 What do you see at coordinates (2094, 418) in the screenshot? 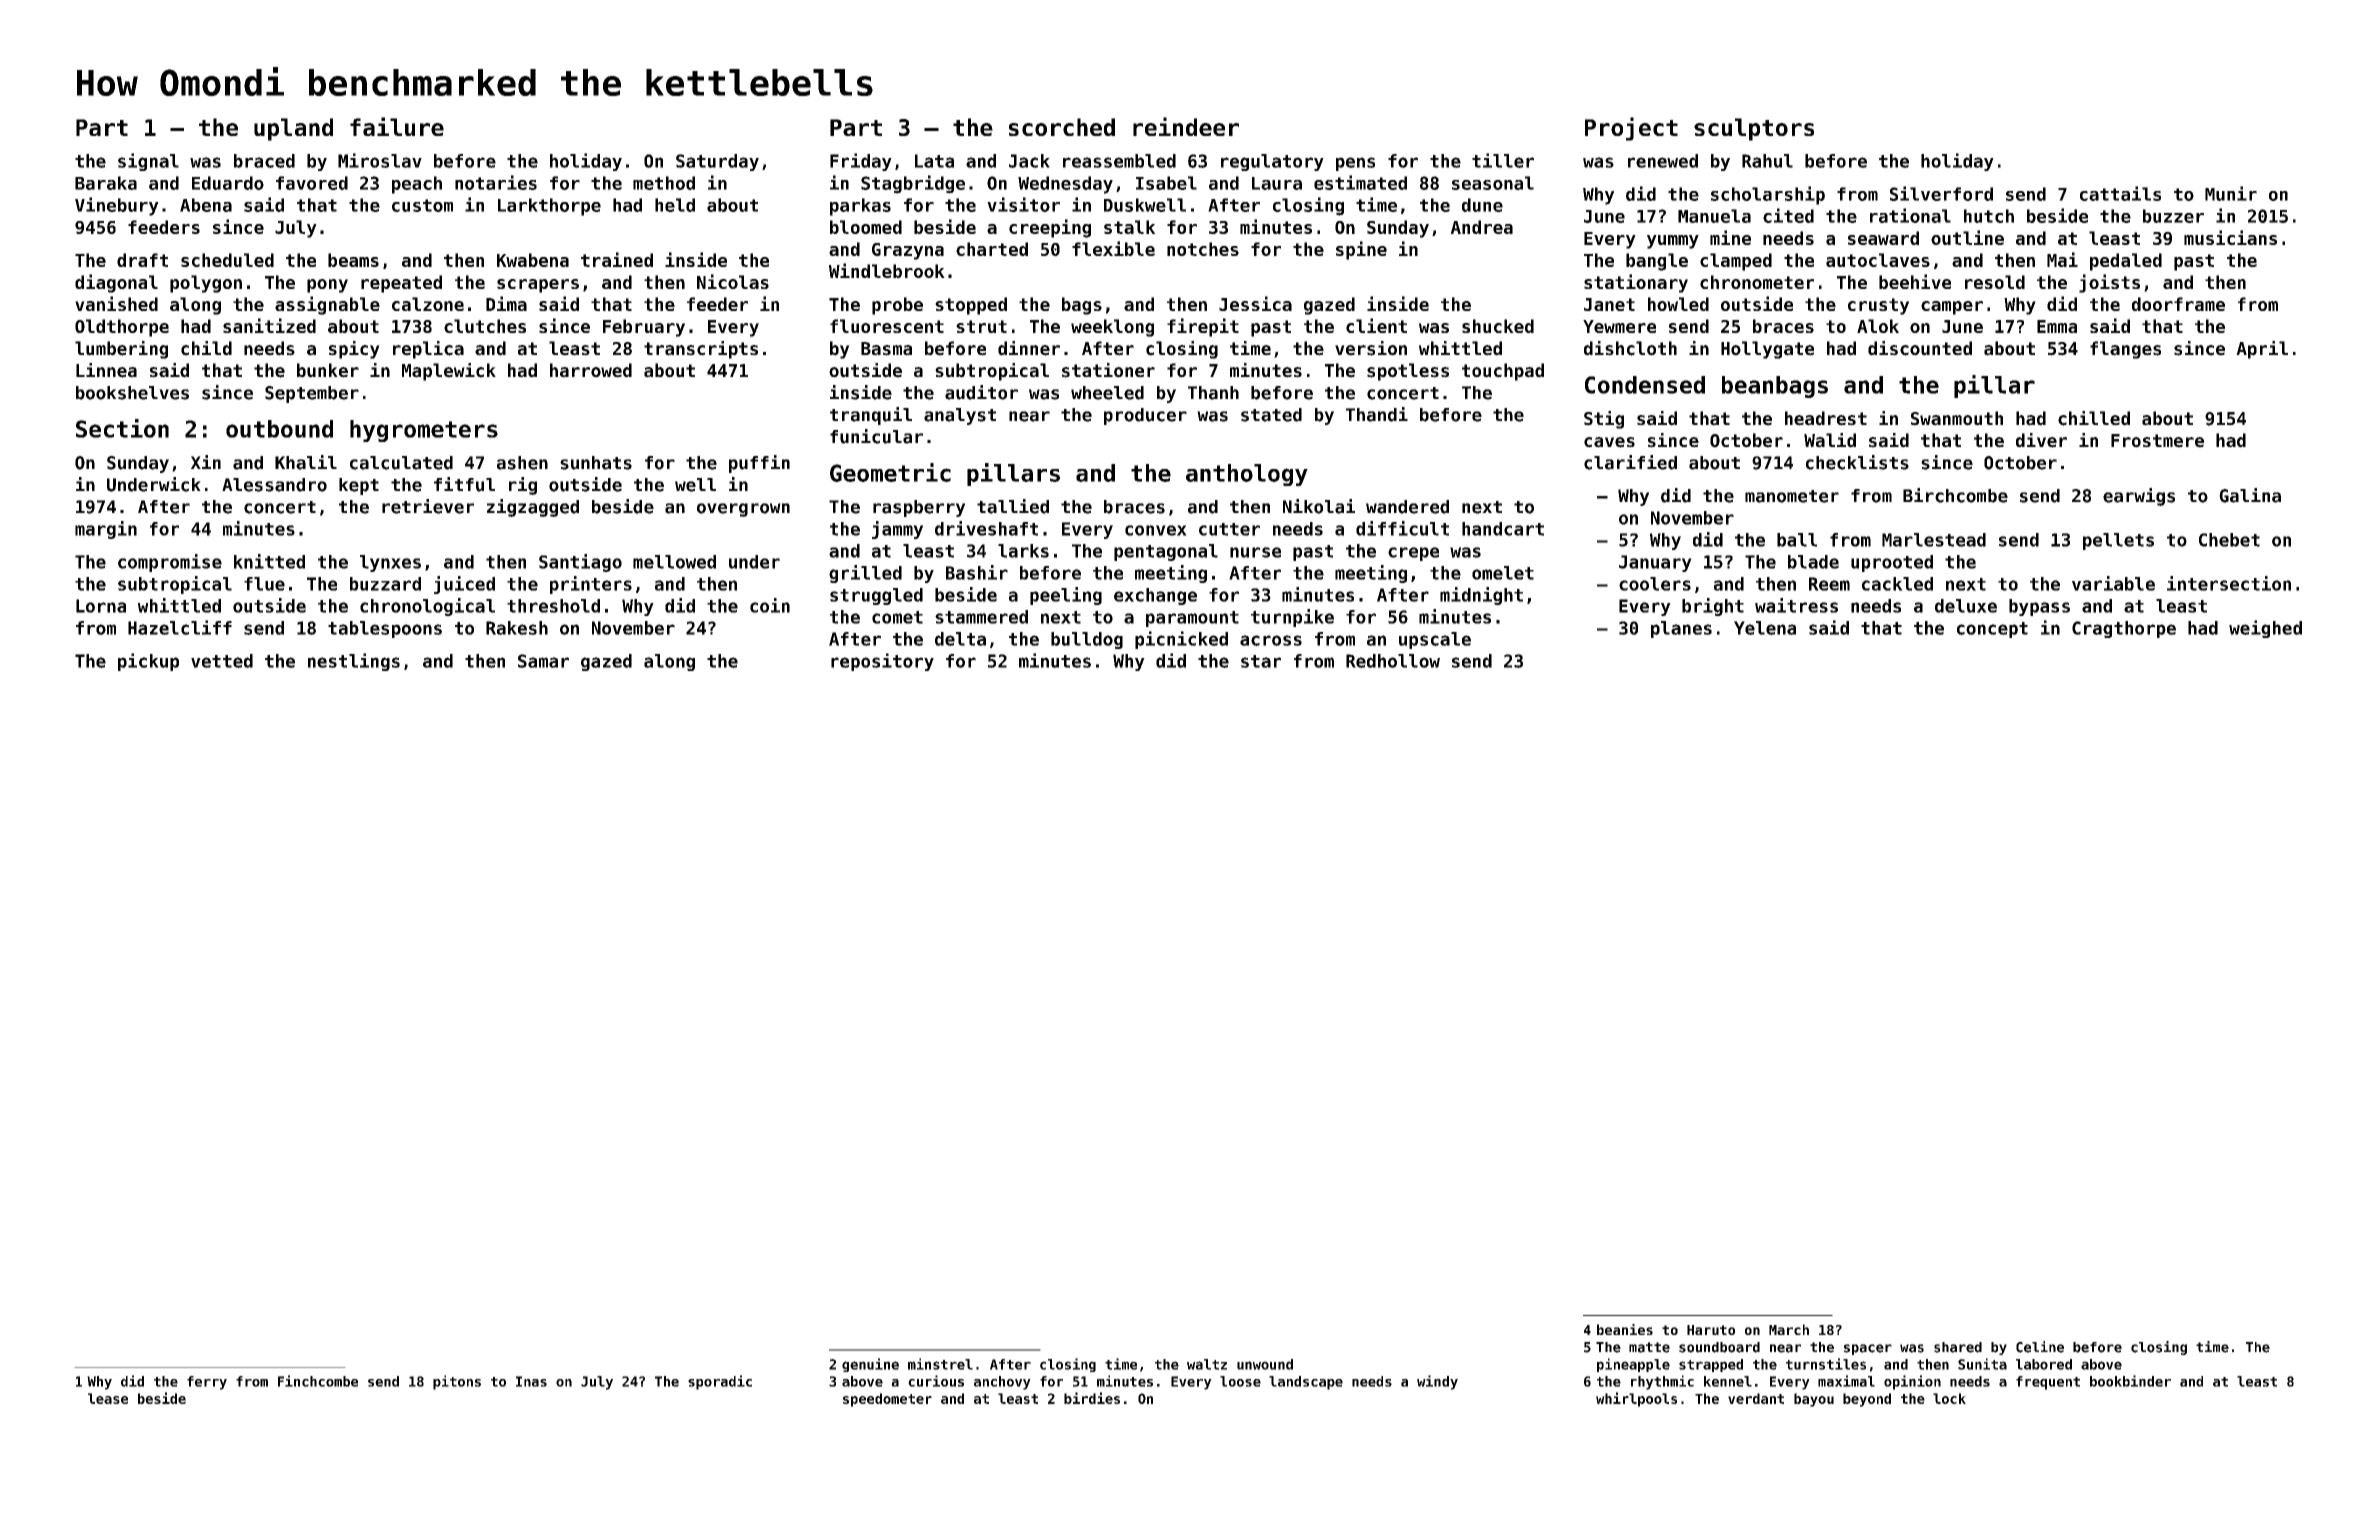
I see `chilled` at bounding box center [2094, 418].
